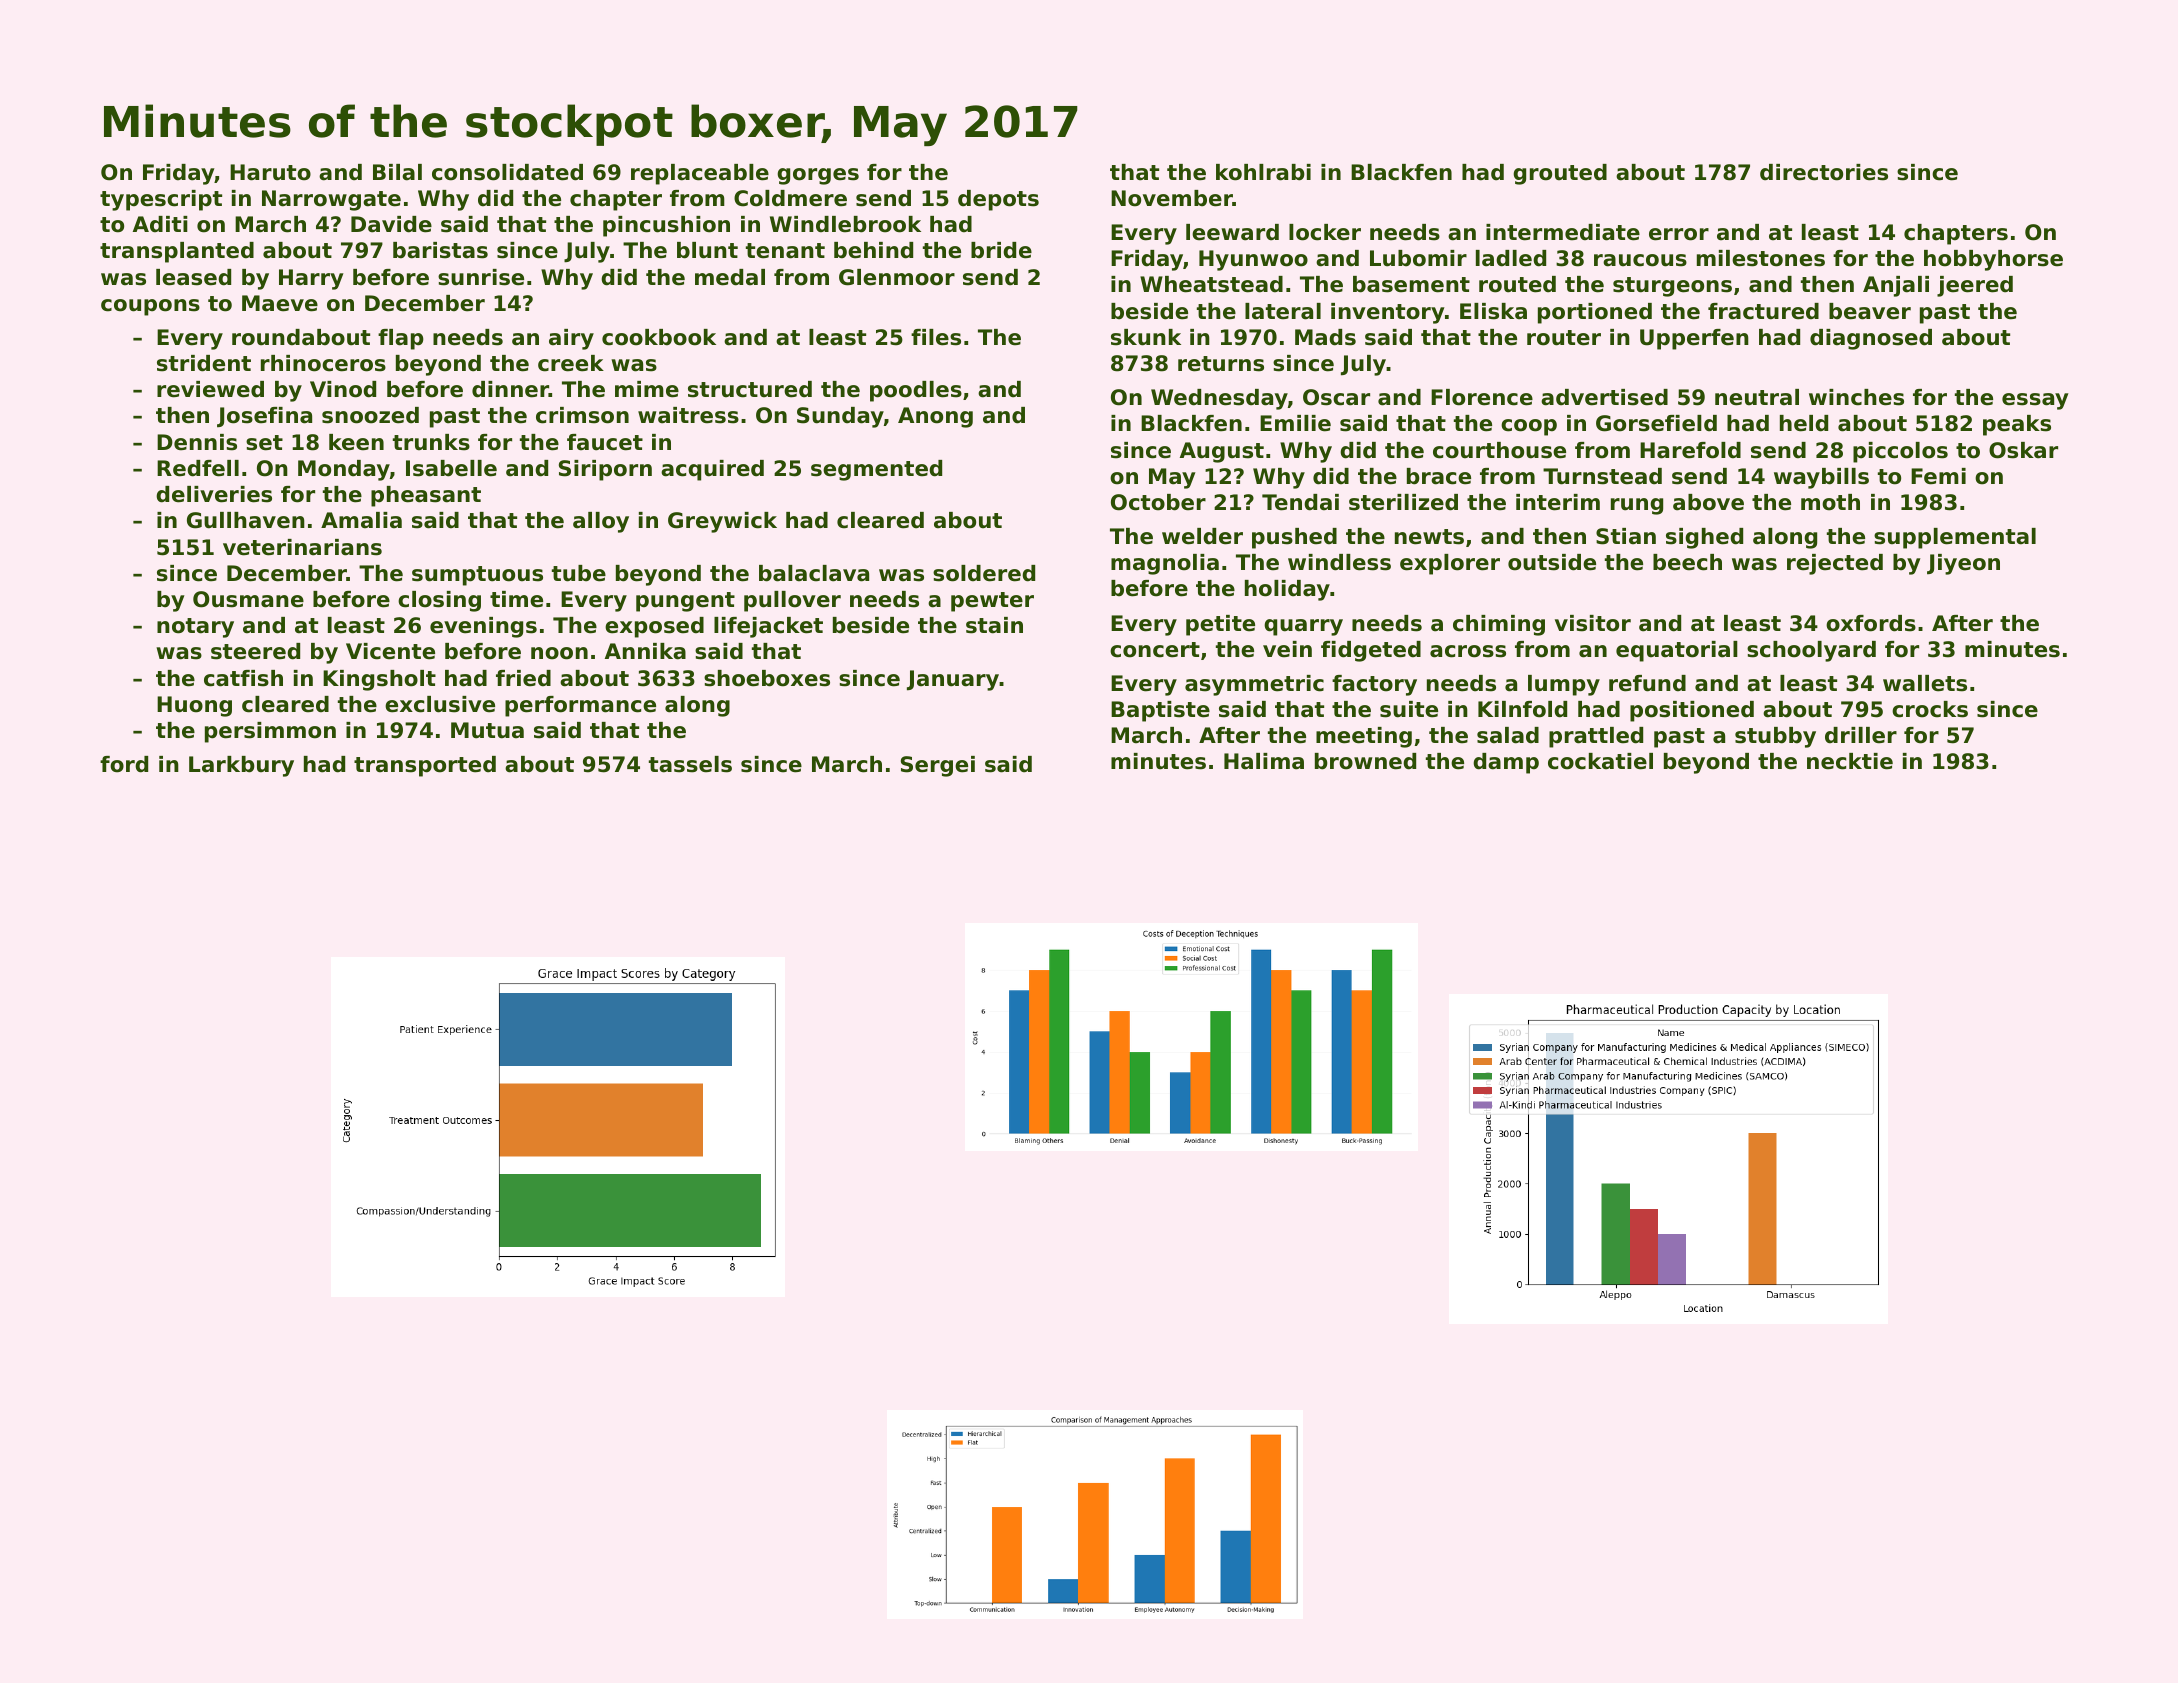  What do you see at coordinates (1295, 423) in the image?
I see `Emilie` at bounding box center [1295, 423].
